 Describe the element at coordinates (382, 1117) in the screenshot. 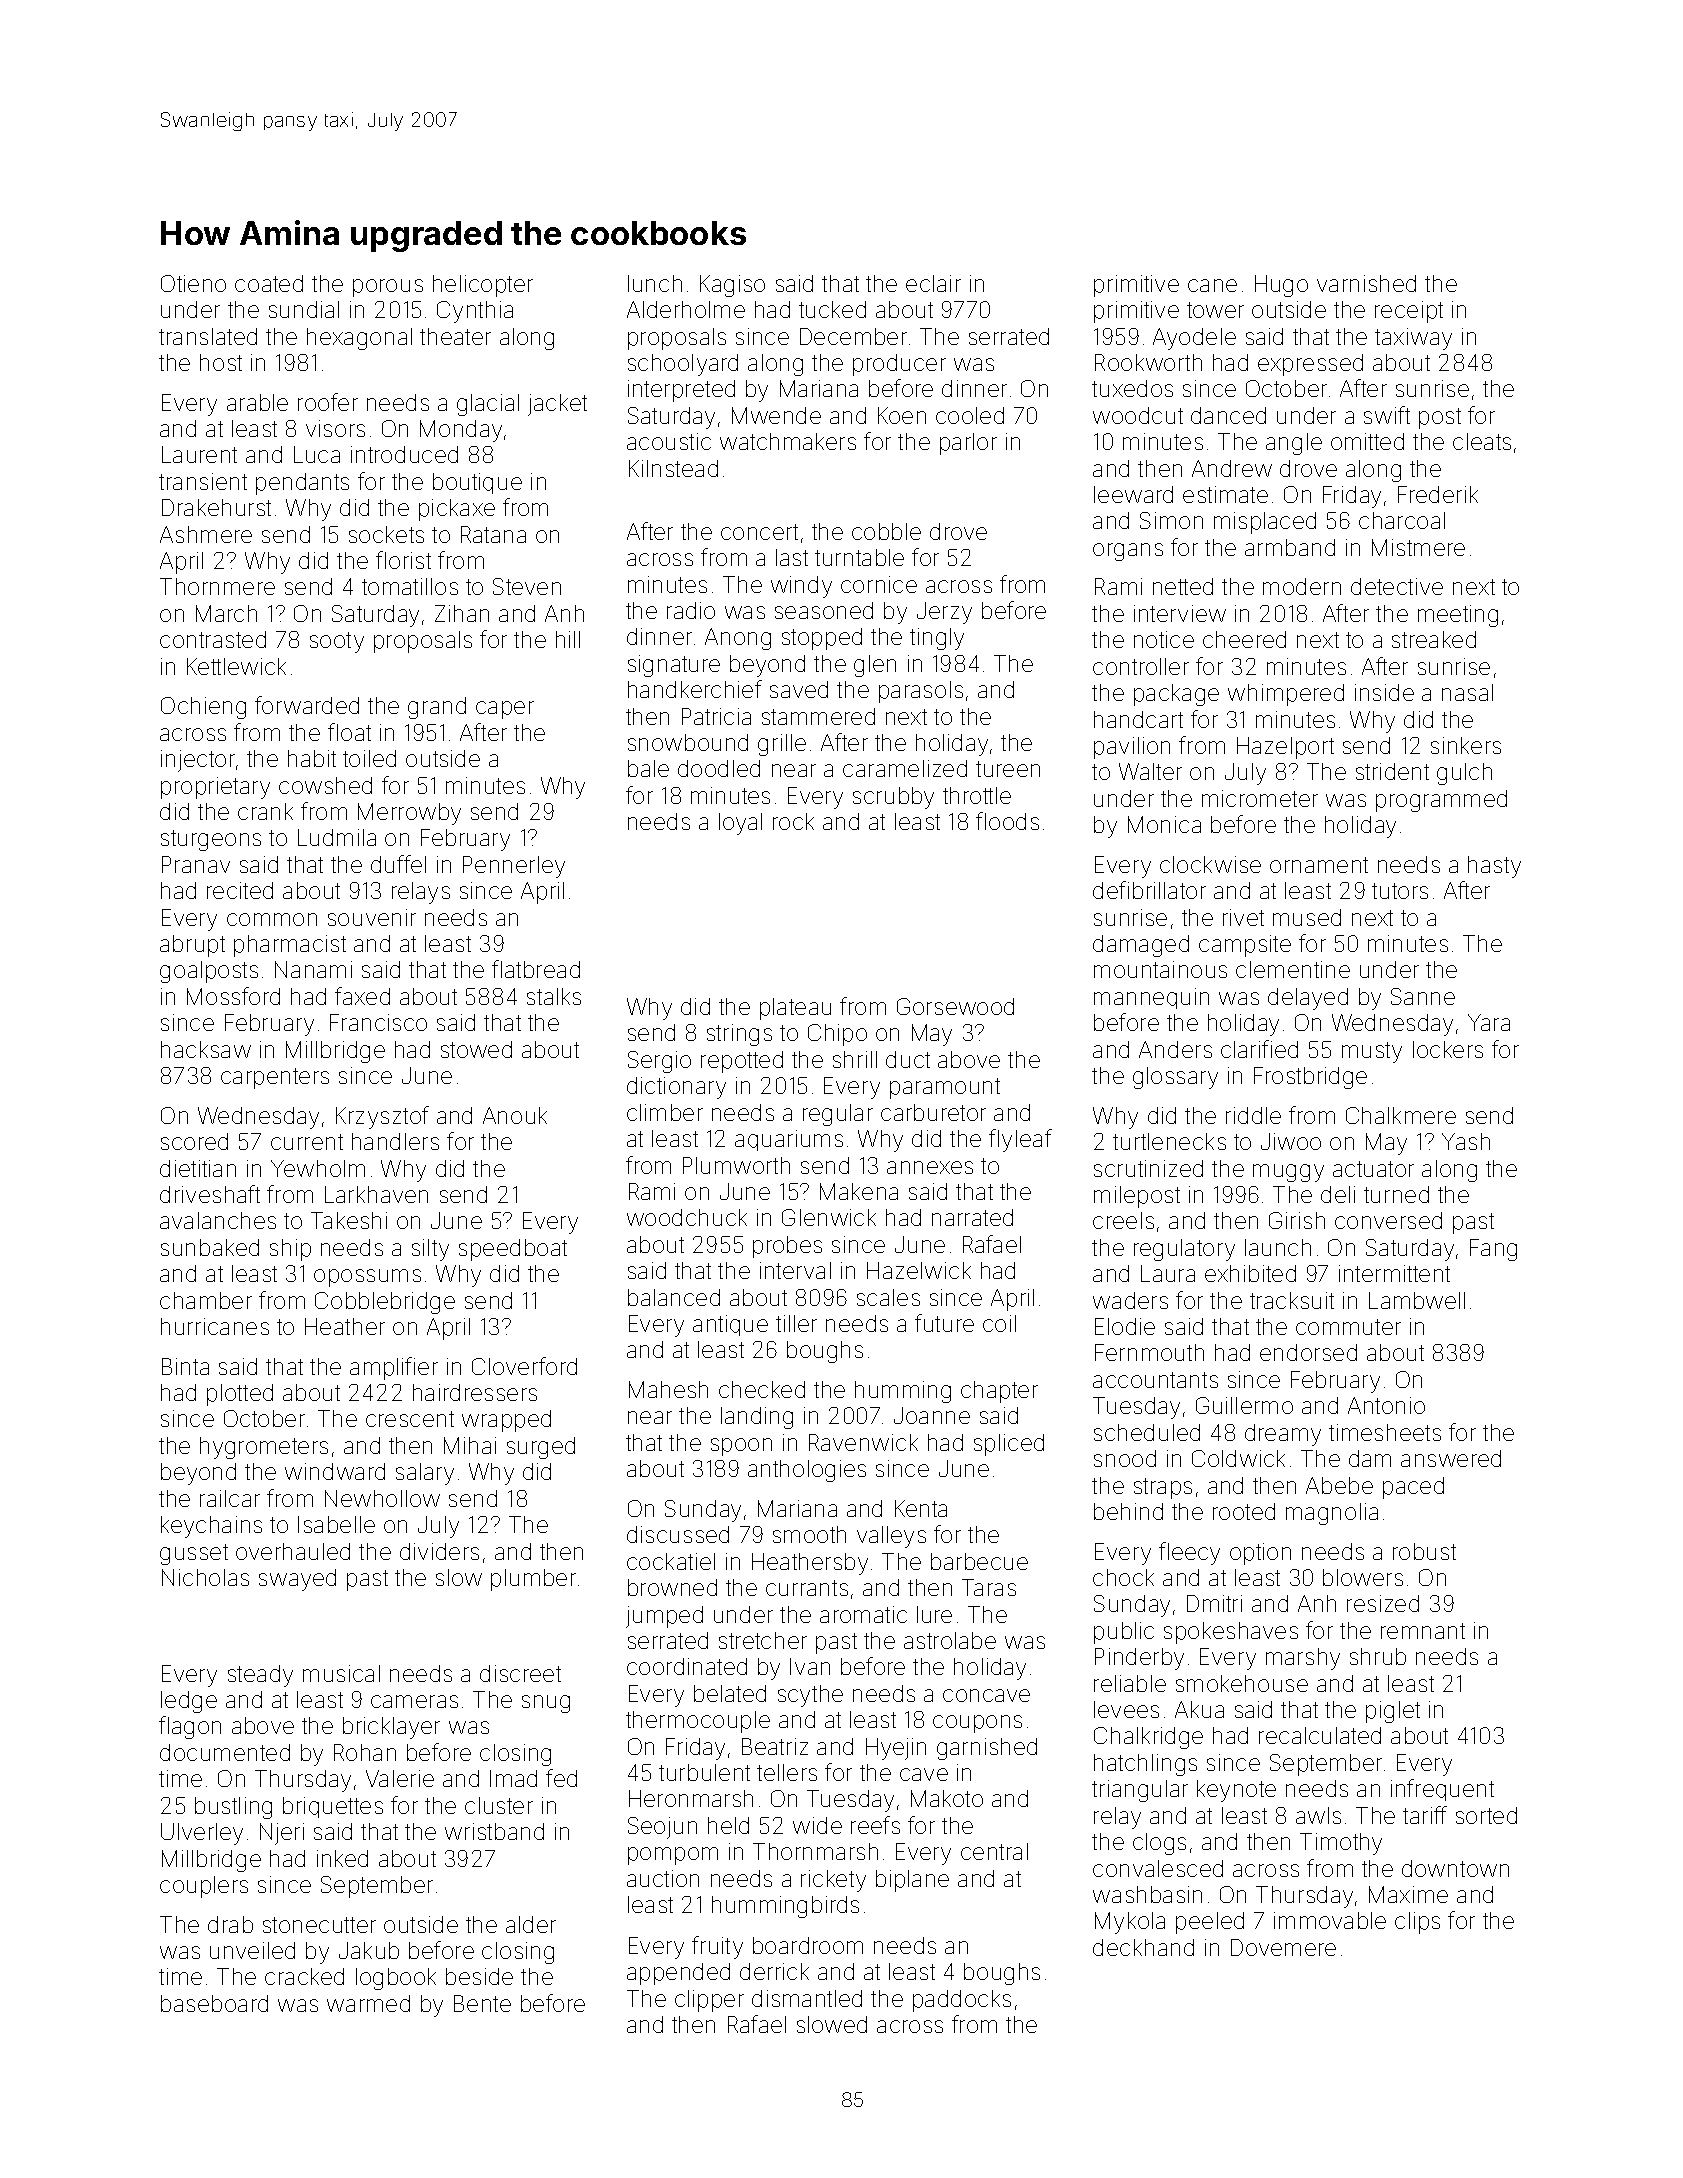

I see `Krzysztof` at that location.
